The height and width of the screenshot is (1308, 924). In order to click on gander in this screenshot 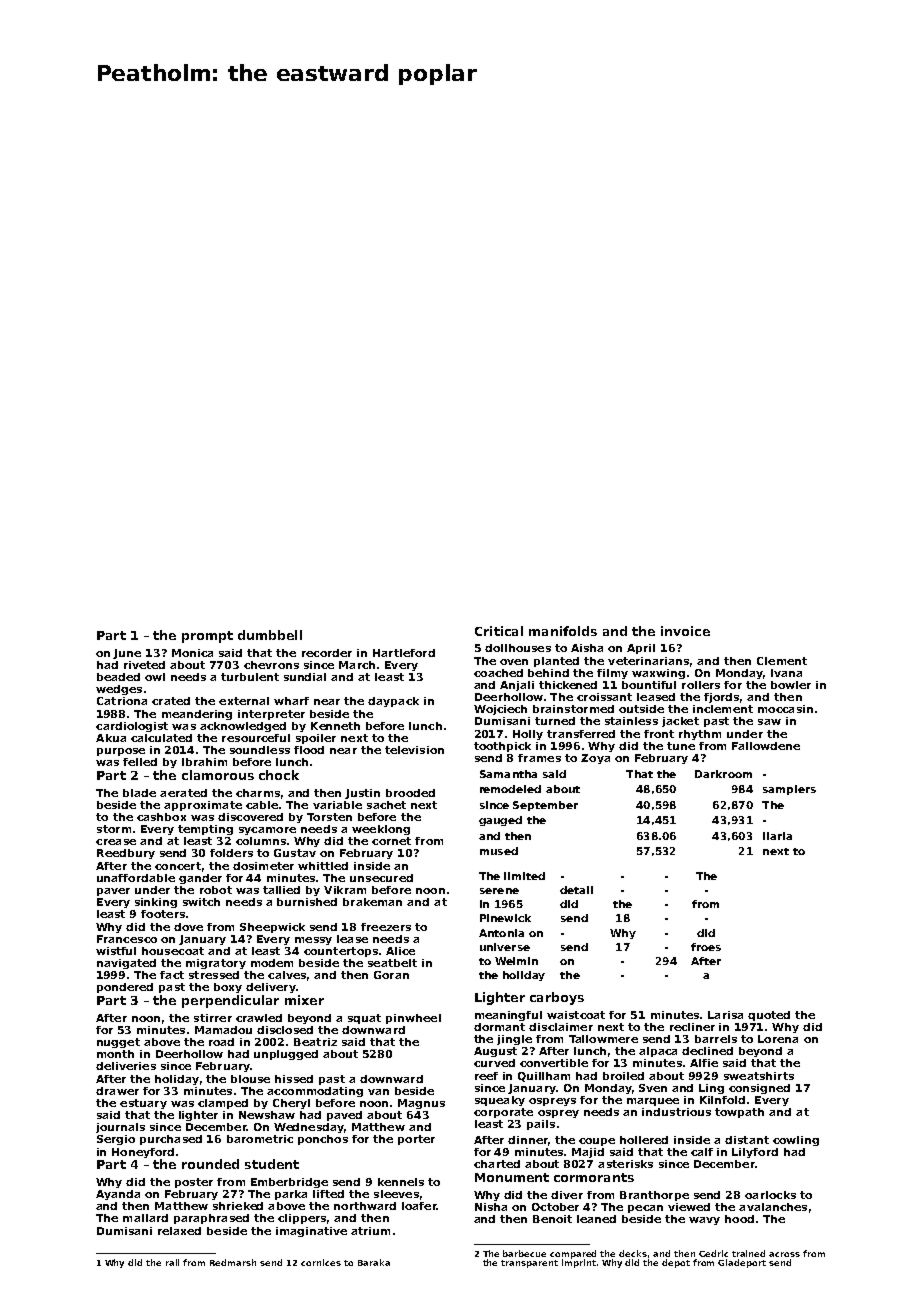, I will do `click(200, 879)`.
